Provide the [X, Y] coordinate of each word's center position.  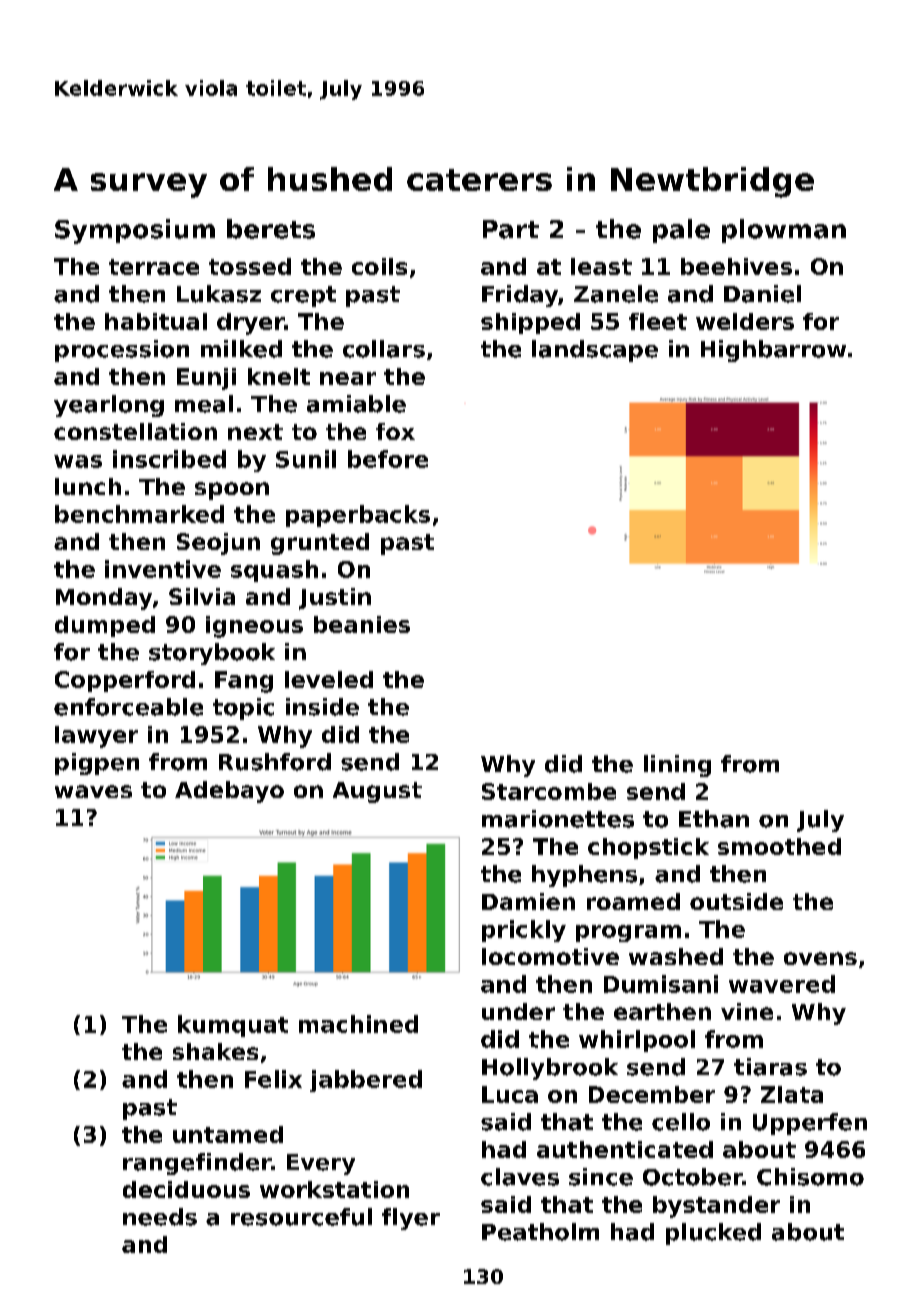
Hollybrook [550, 1069]
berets [271, 229]
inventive [163, 569]
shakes [215, 1051]
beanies [362, 624]
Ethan [714, 819]
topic [243, 709]
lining [677, 766]
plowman [784, 231]
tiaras [770, 1067]
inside [322, 707]
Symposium [135, 231]
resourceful [301, 1217]
